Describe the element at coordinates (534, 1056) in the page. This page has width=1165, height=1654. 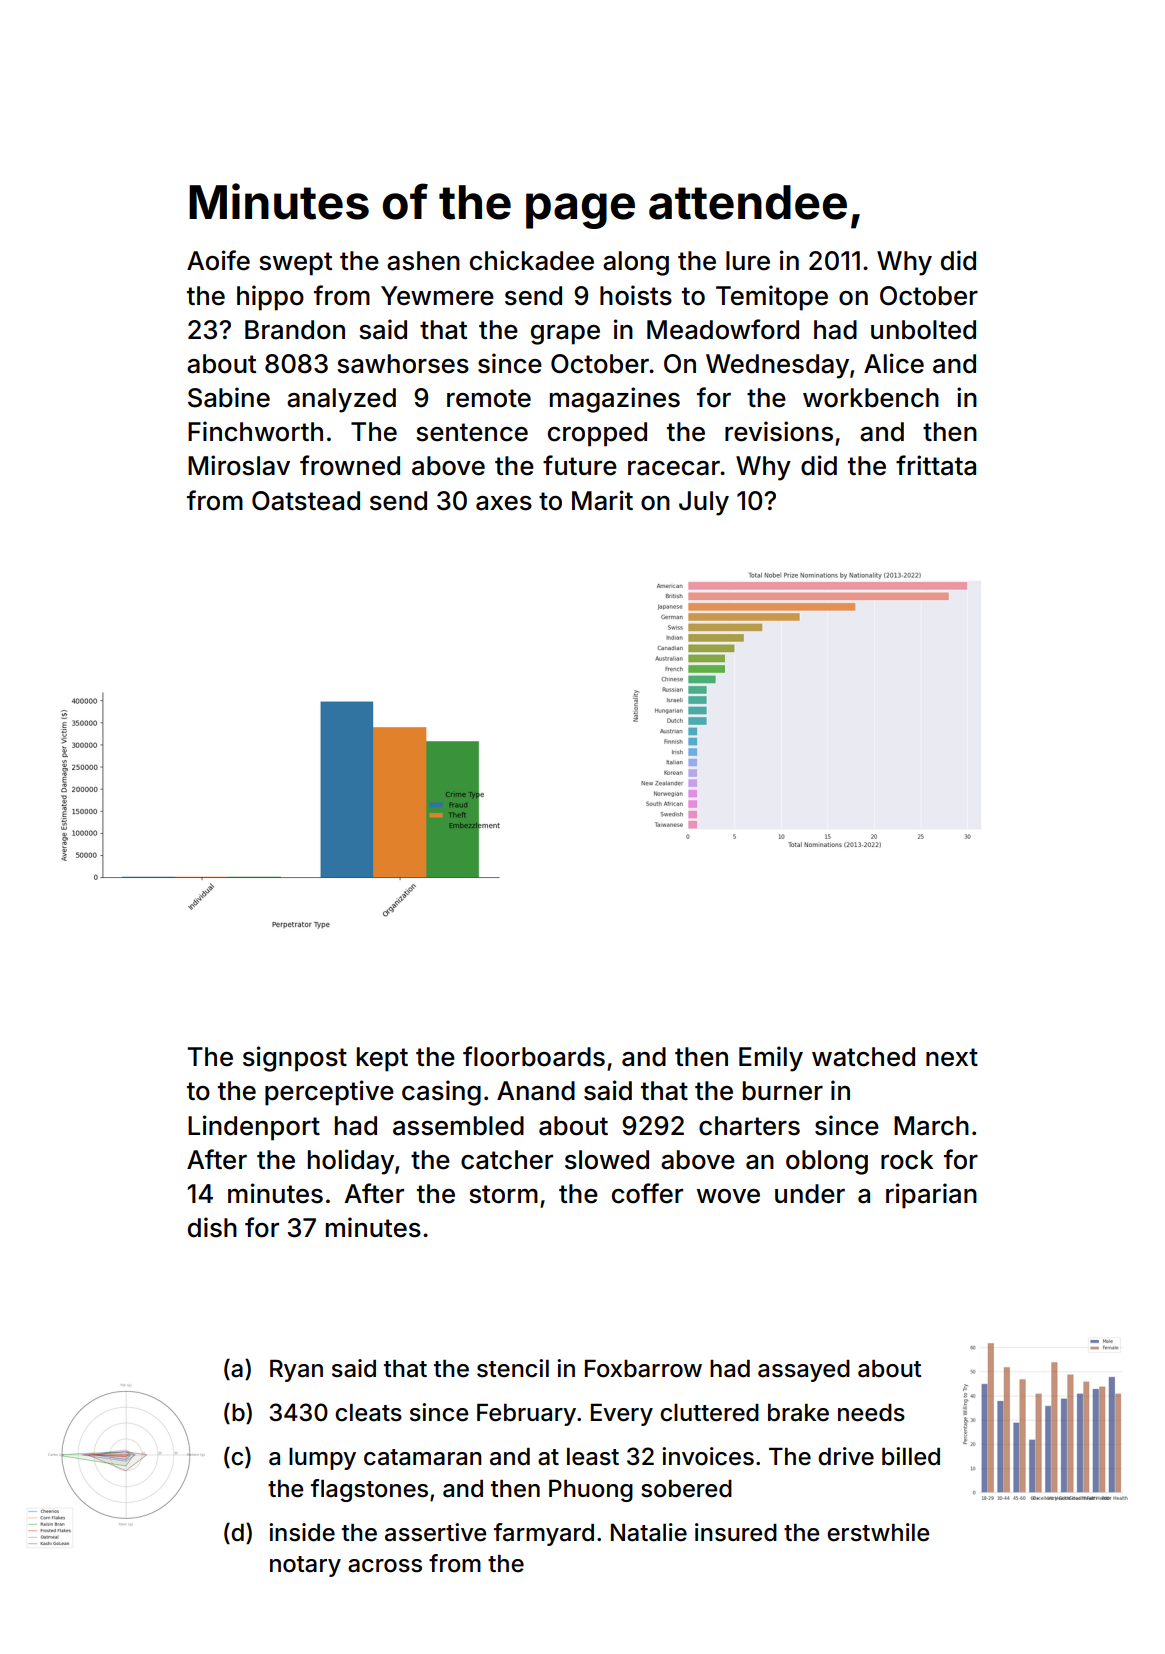
I see `floorboards` at that location.
